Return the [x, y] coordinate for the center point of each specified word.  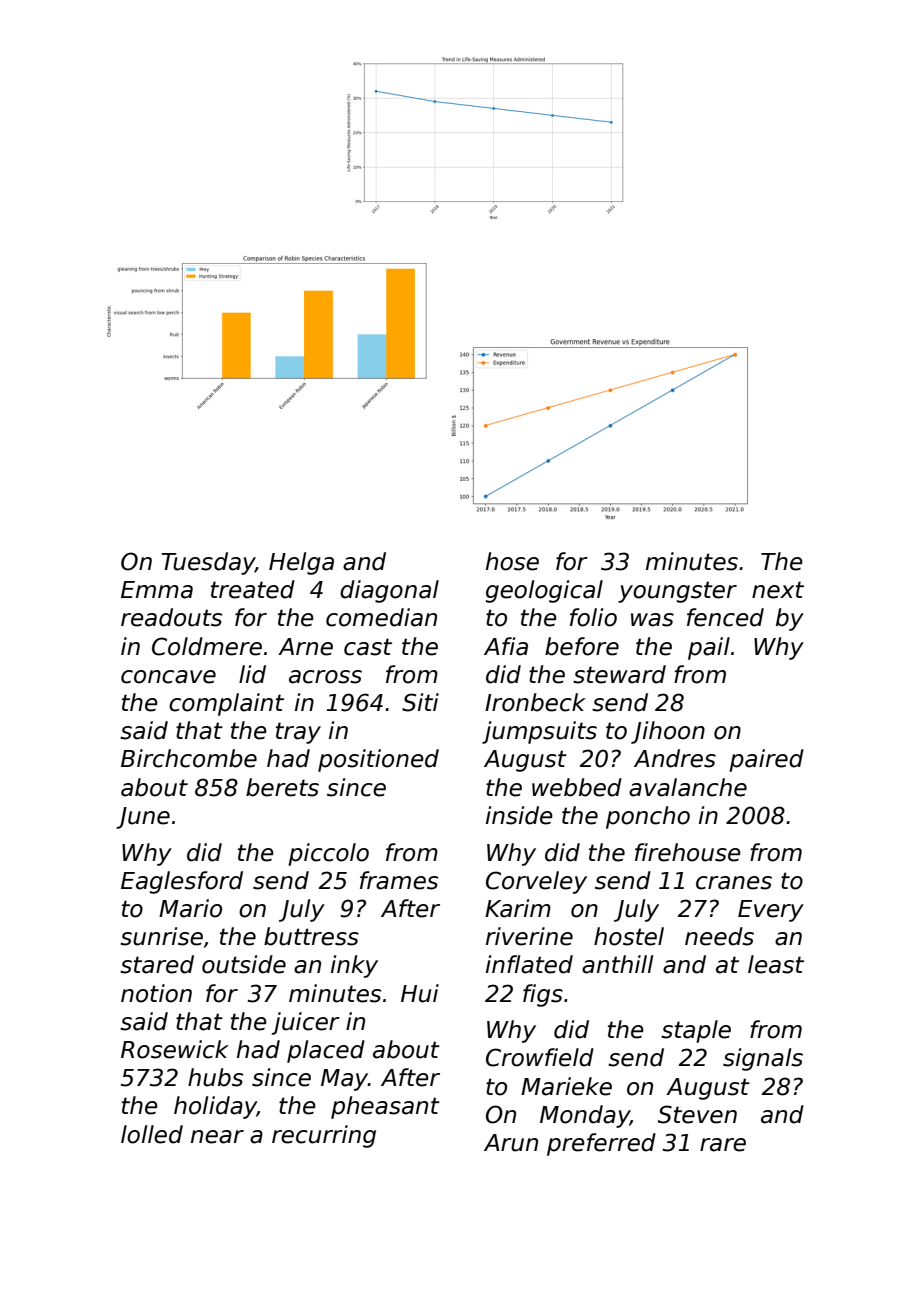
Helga [301, 563]
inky [354, 966]
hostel [629, 936]
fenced [725, 617]
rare [723, 1145]
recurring [324, 1136]
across [325, 677]
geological [544, 591]
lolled [152, 1134]
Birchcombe [189, 758]
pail [709, 648]
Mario [190, 908]
